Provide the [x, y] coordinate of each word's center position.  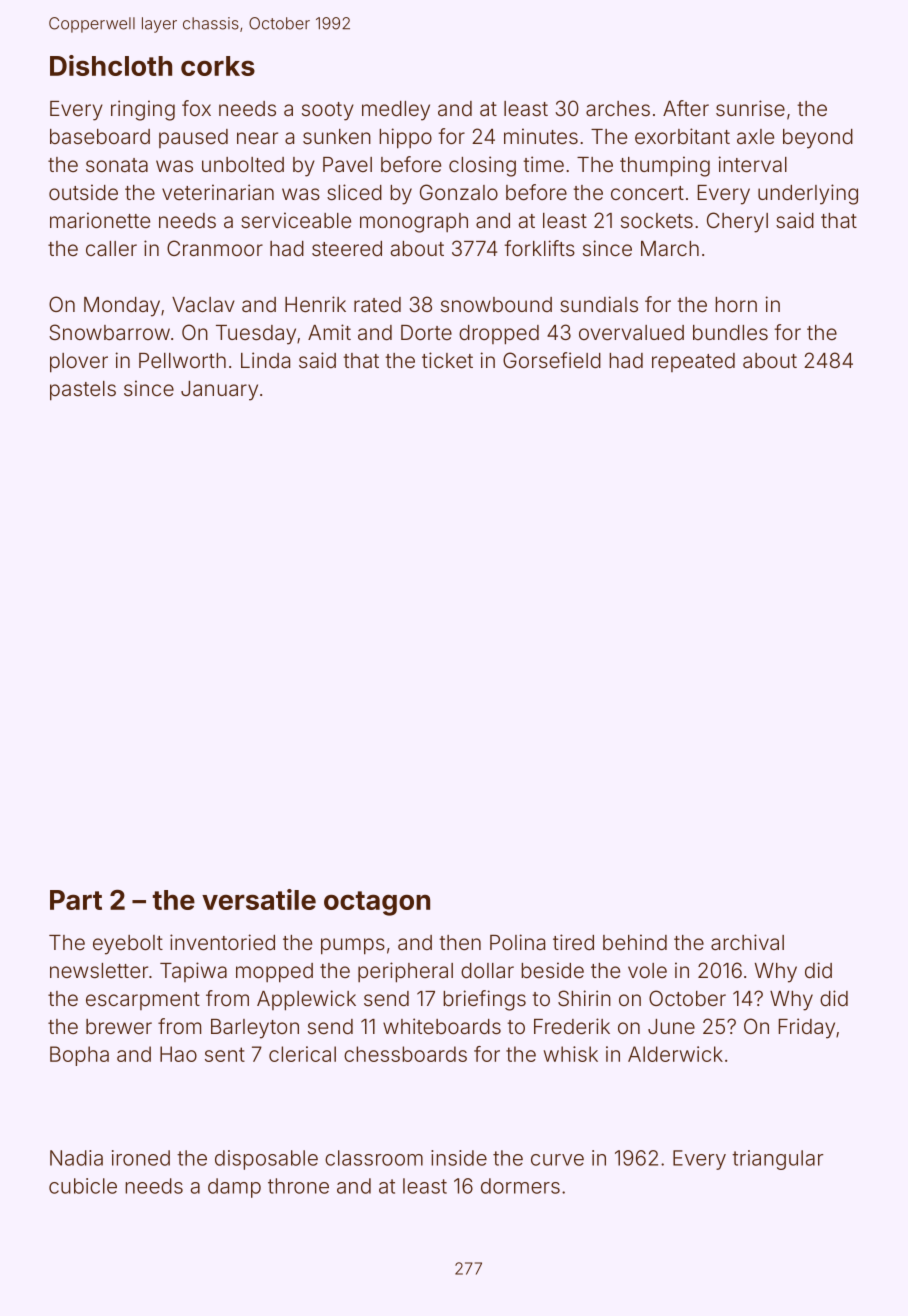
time [543, 164]
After [686, 108]
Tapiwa [193, 972]
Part [76, 900]
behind [635, 942]
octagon [377, 903]
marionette [100, 220]
